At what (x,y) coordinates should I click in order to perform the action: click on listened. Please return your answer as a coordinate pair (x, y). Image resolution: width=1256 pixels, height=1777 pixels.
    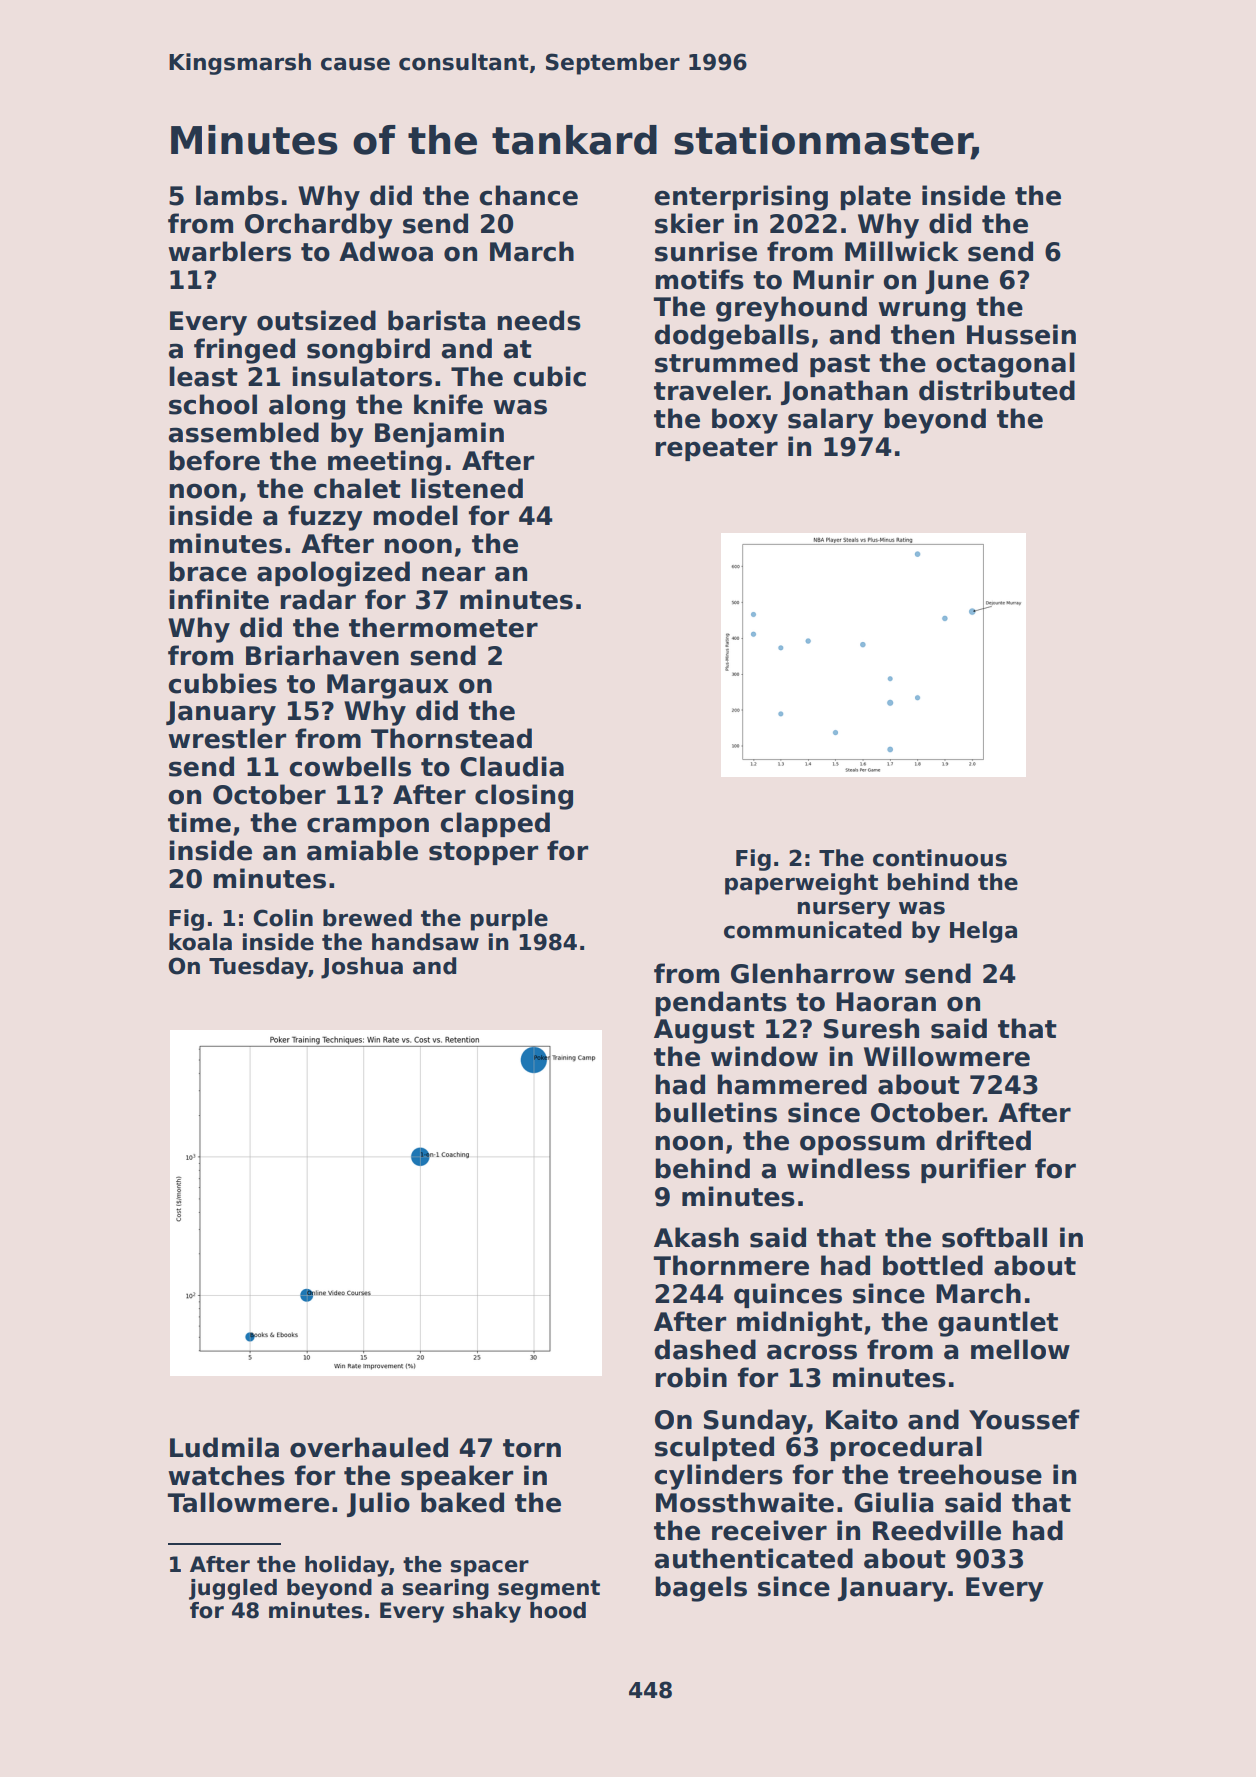
    Looking at the image, I should click on (467, 488).
